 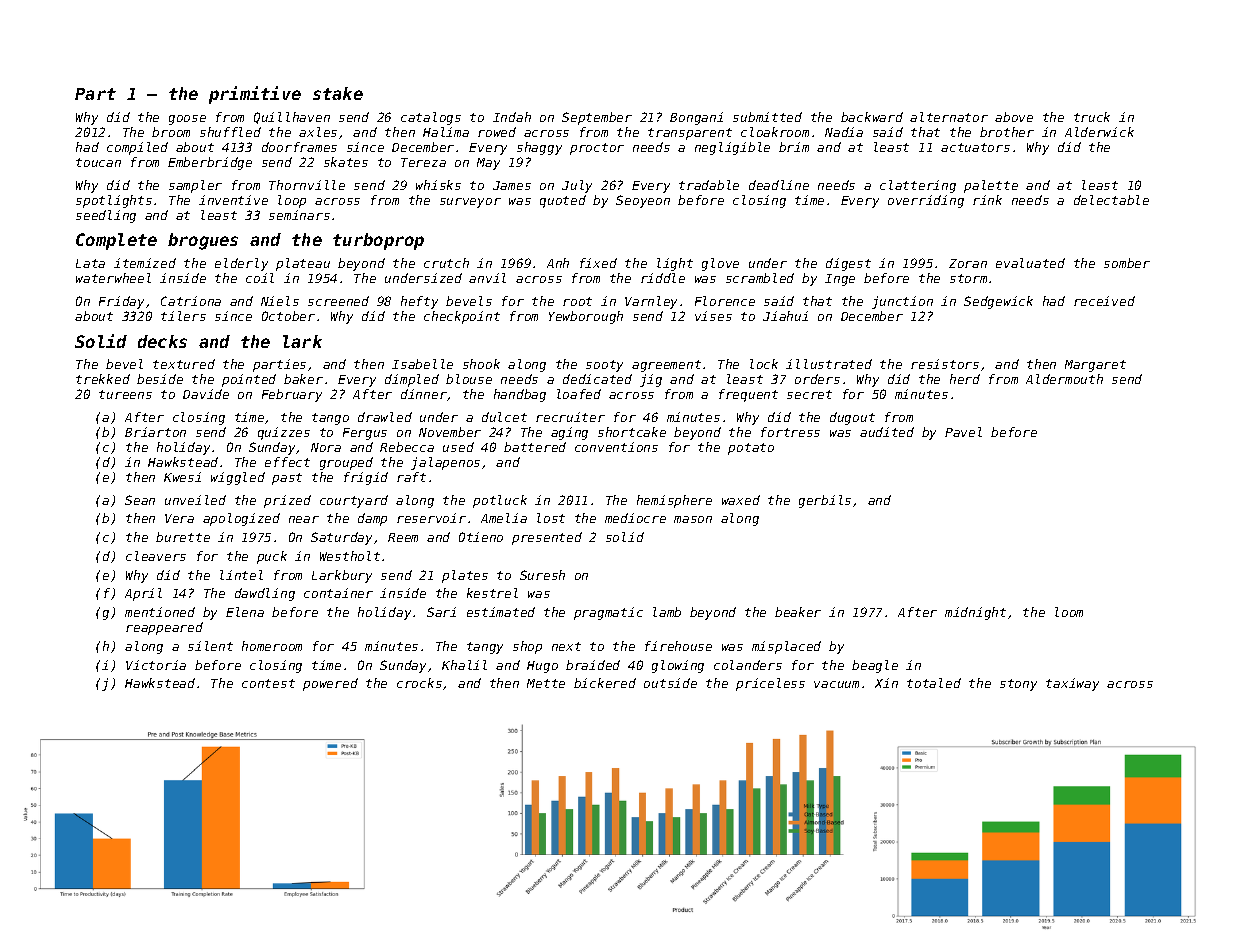 I want to click on apologized, so click(x=241, y=519).
